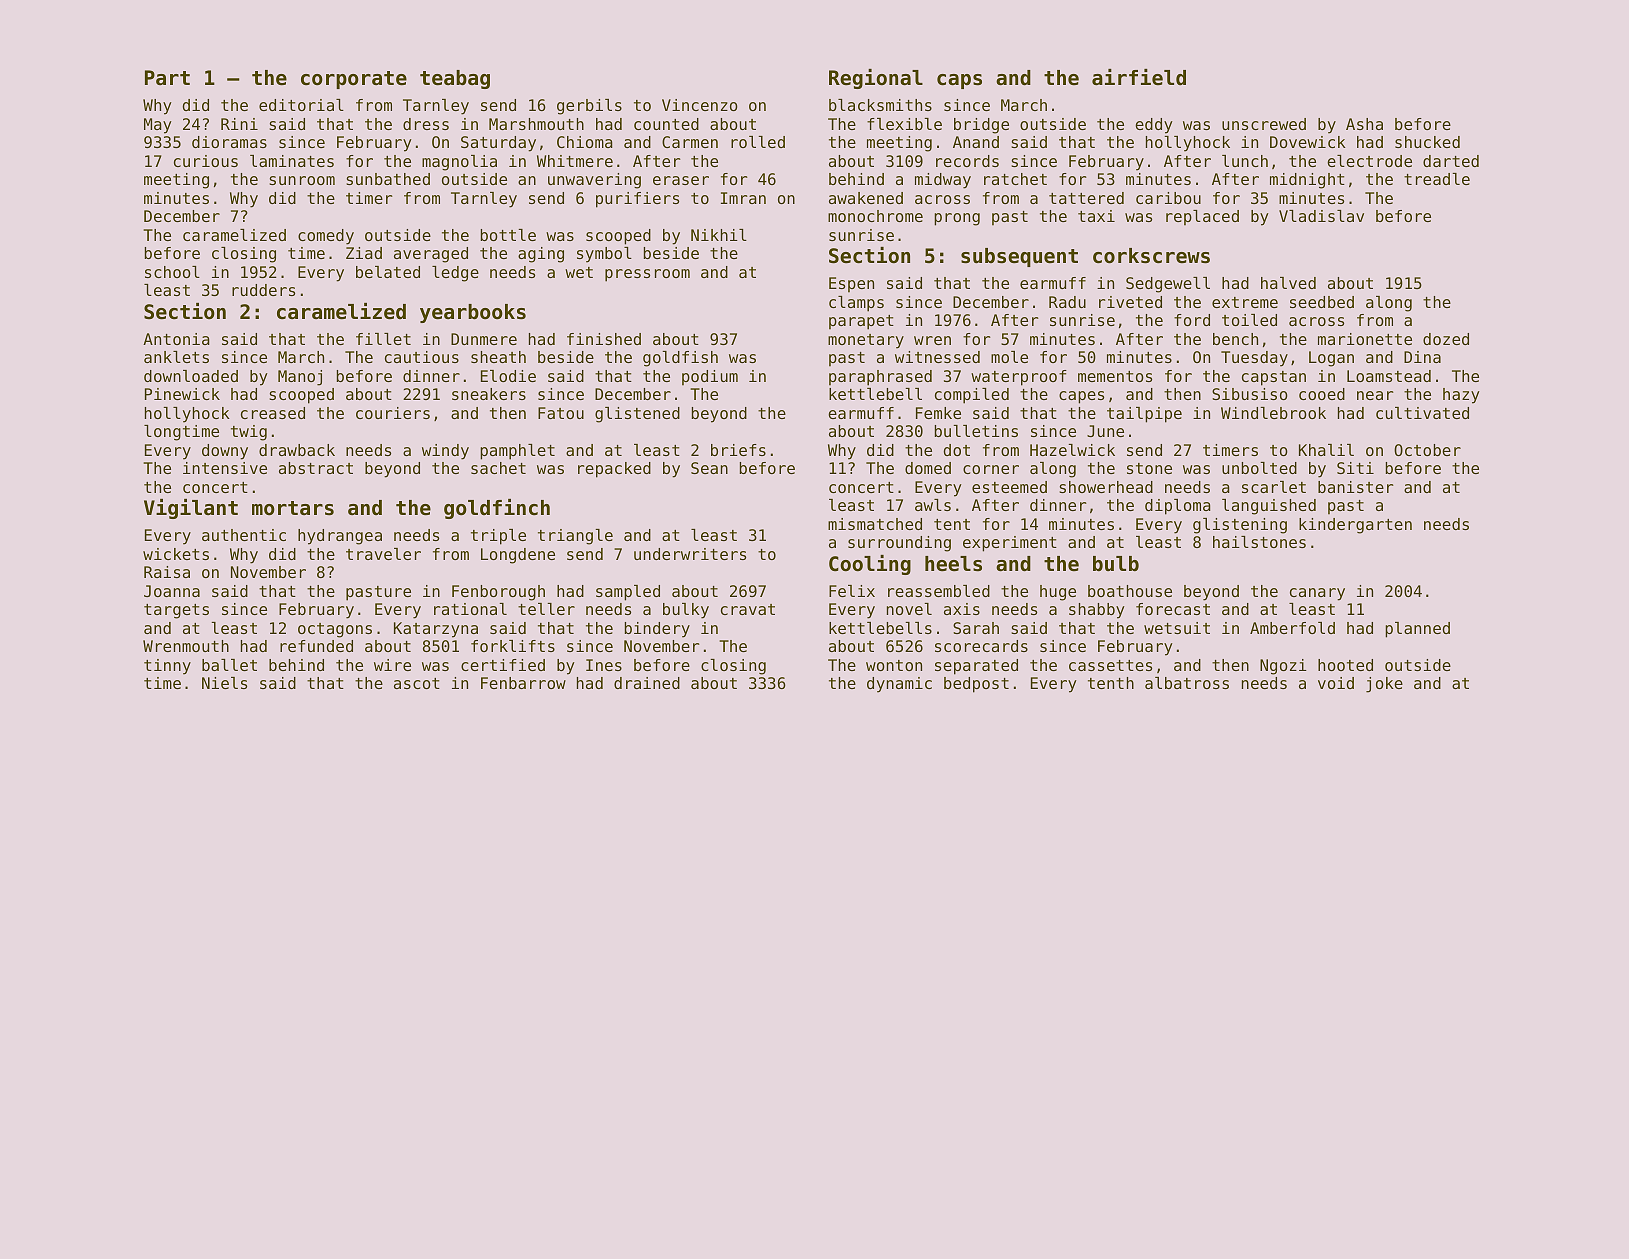 This image has width=1629, height=1259. What do you see at coordinates (340, 537) in the image?
I see `hydrangea` at bounding box center [340, 537].
